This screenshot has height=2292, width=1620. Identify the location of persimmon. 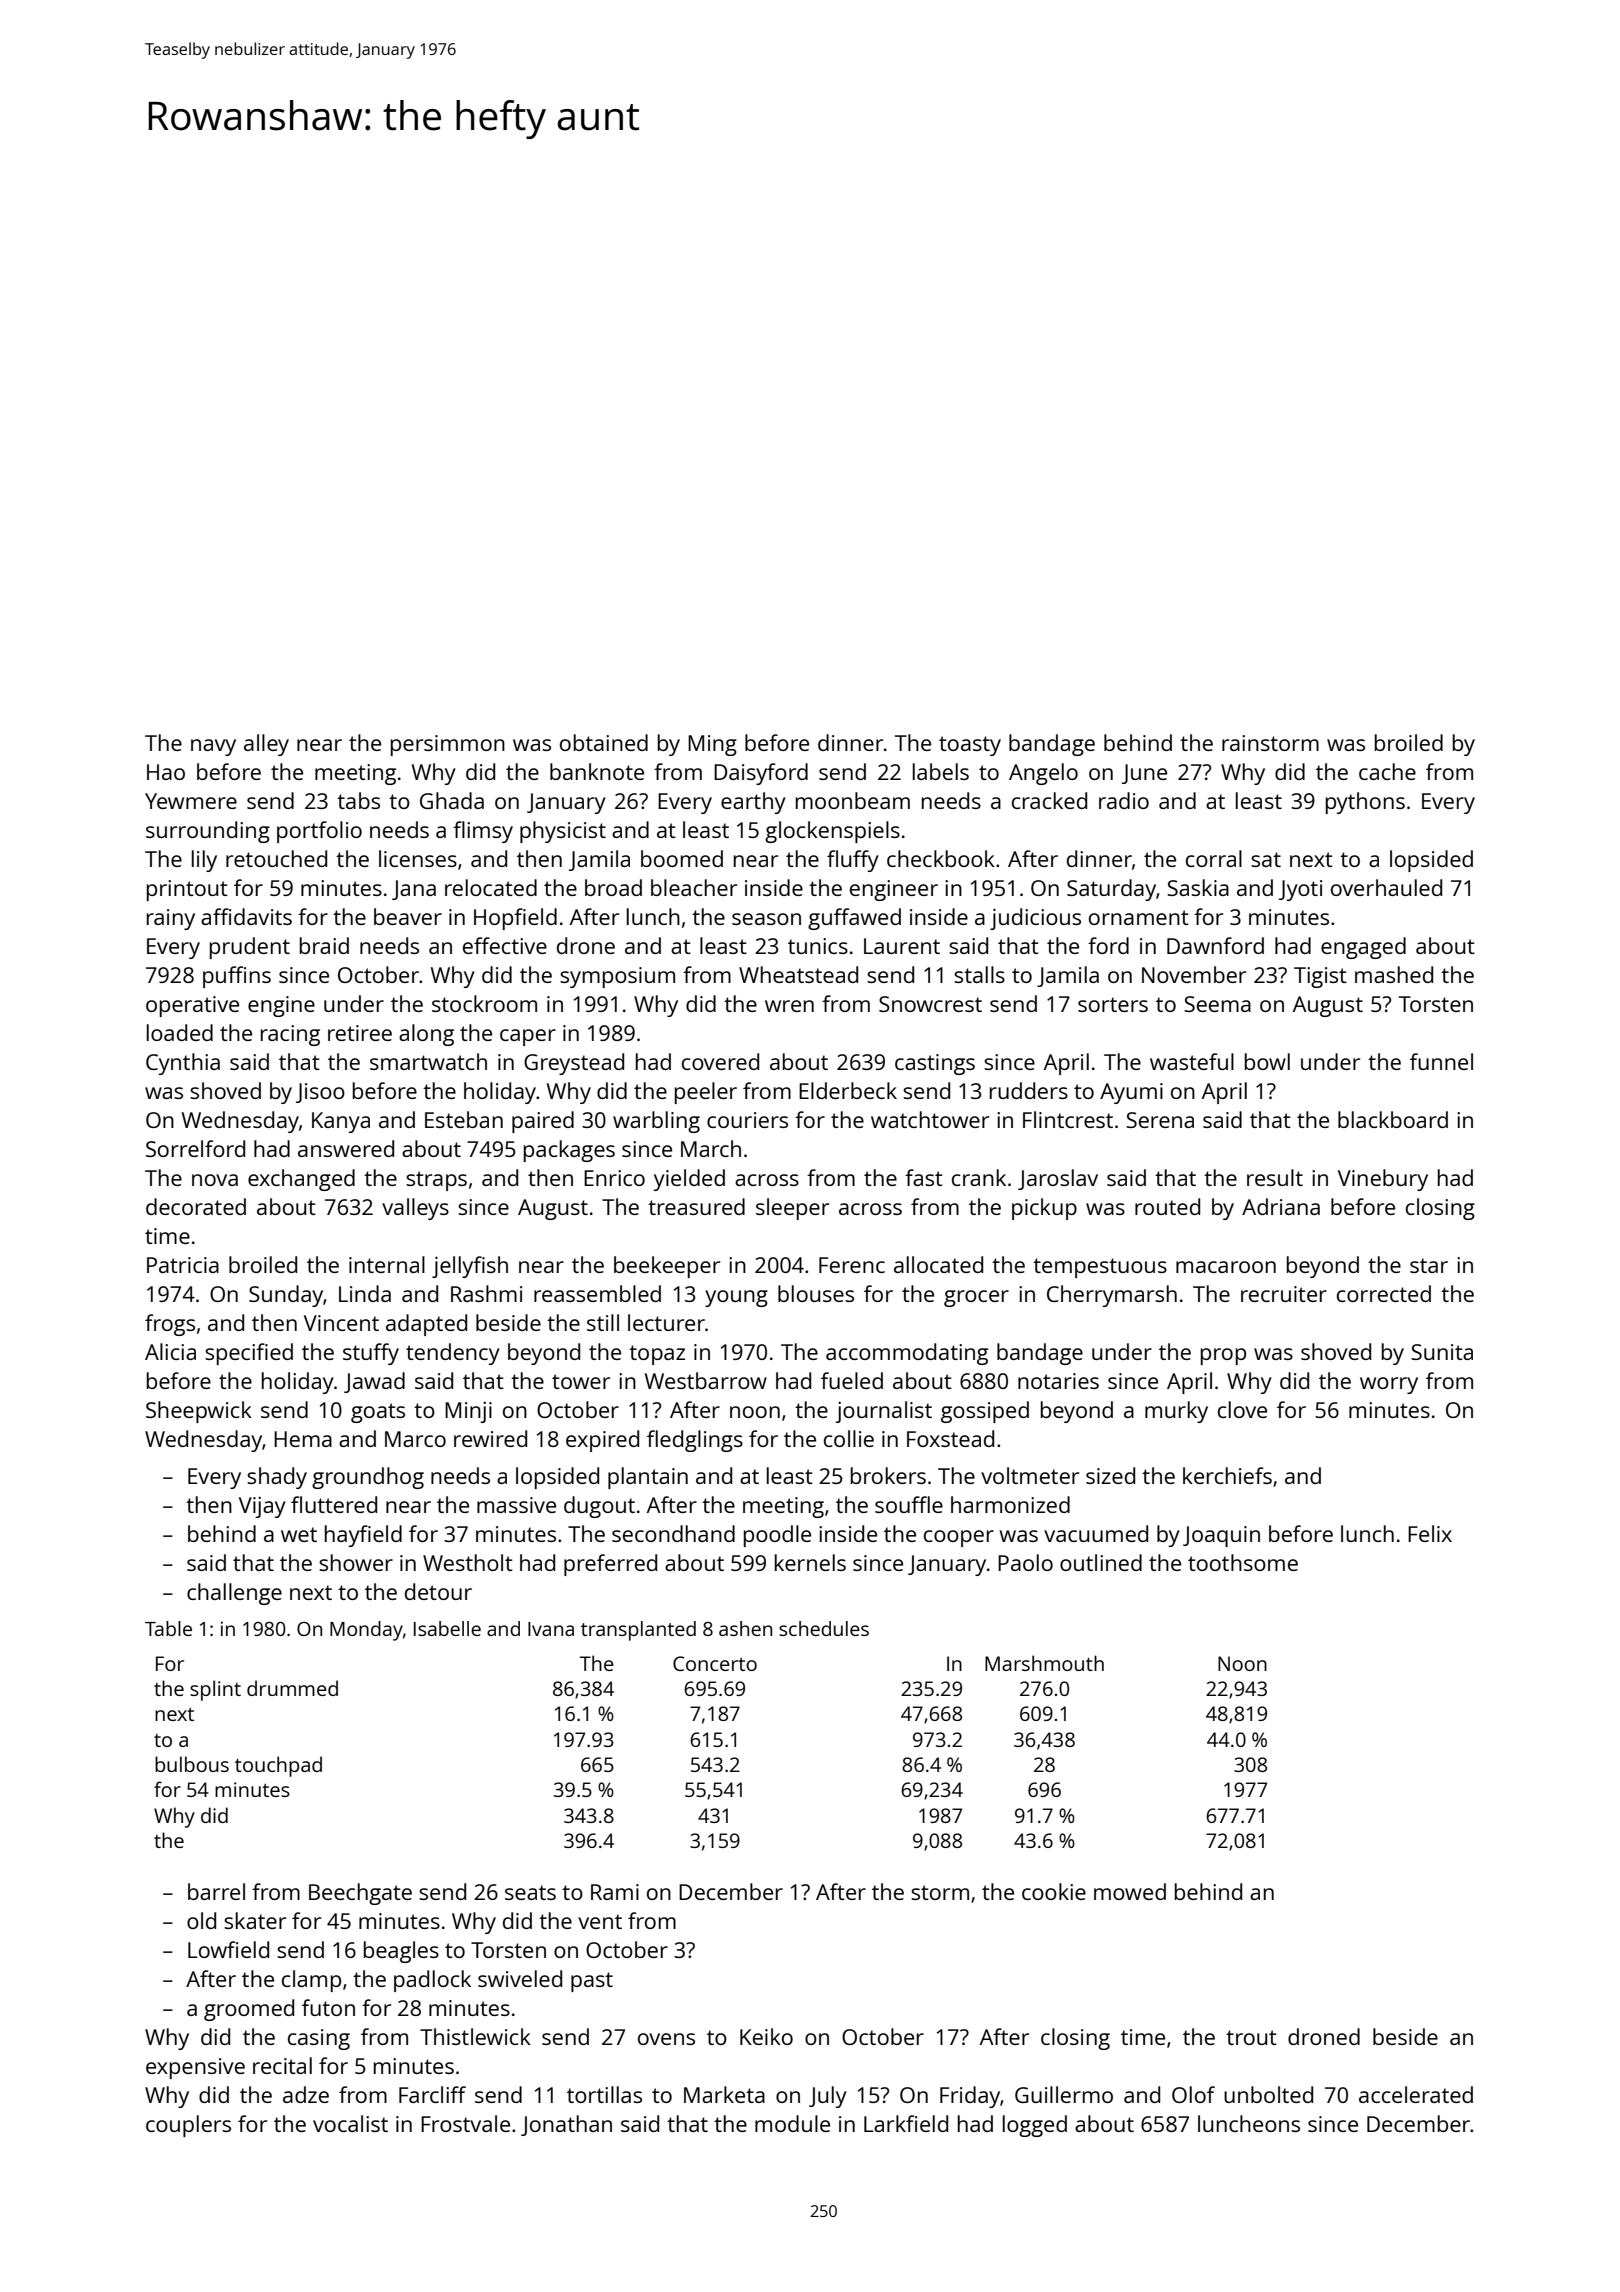
(448, 745).
